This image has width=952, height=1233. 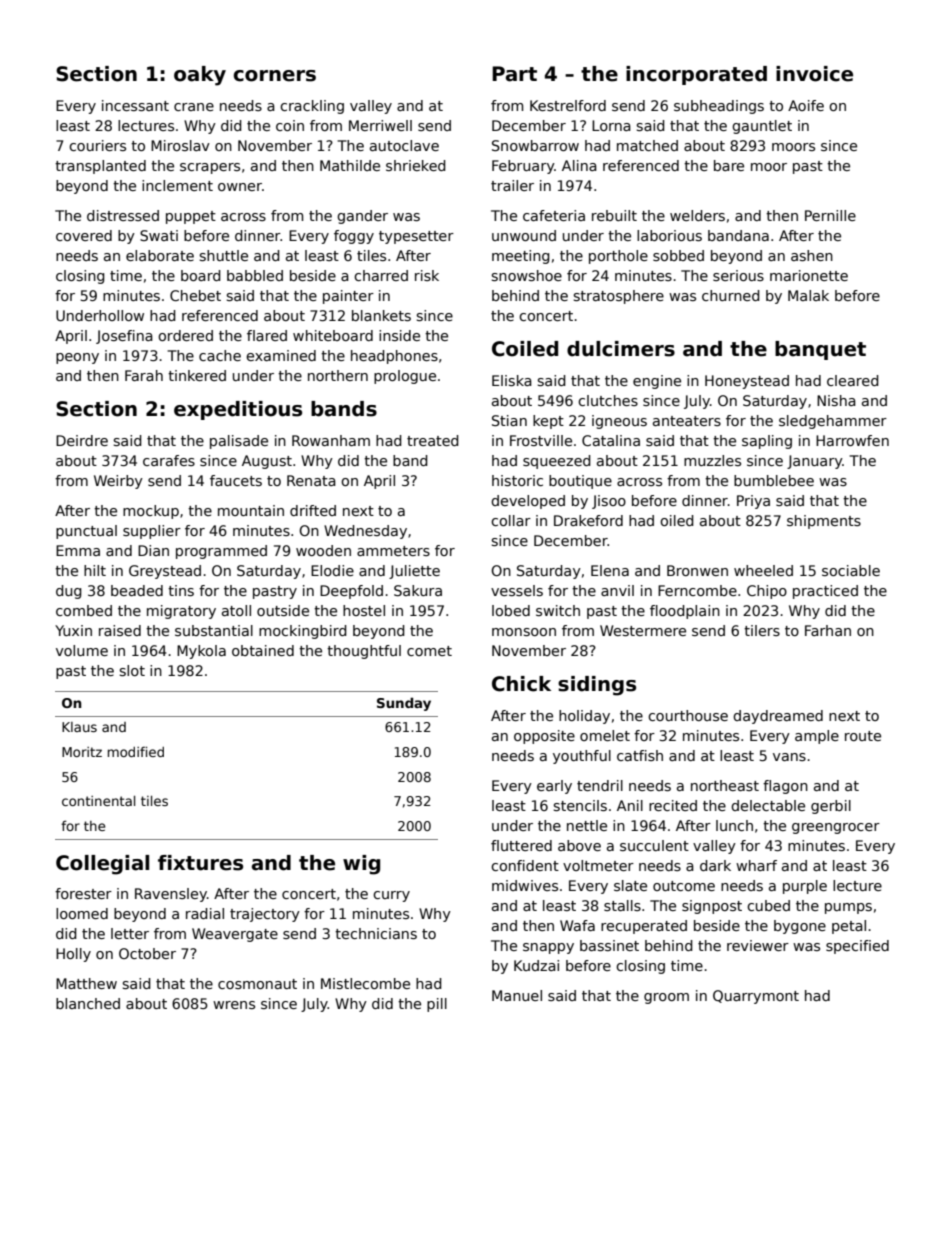 I want to click on shipments, so click(x=824, y=522).
